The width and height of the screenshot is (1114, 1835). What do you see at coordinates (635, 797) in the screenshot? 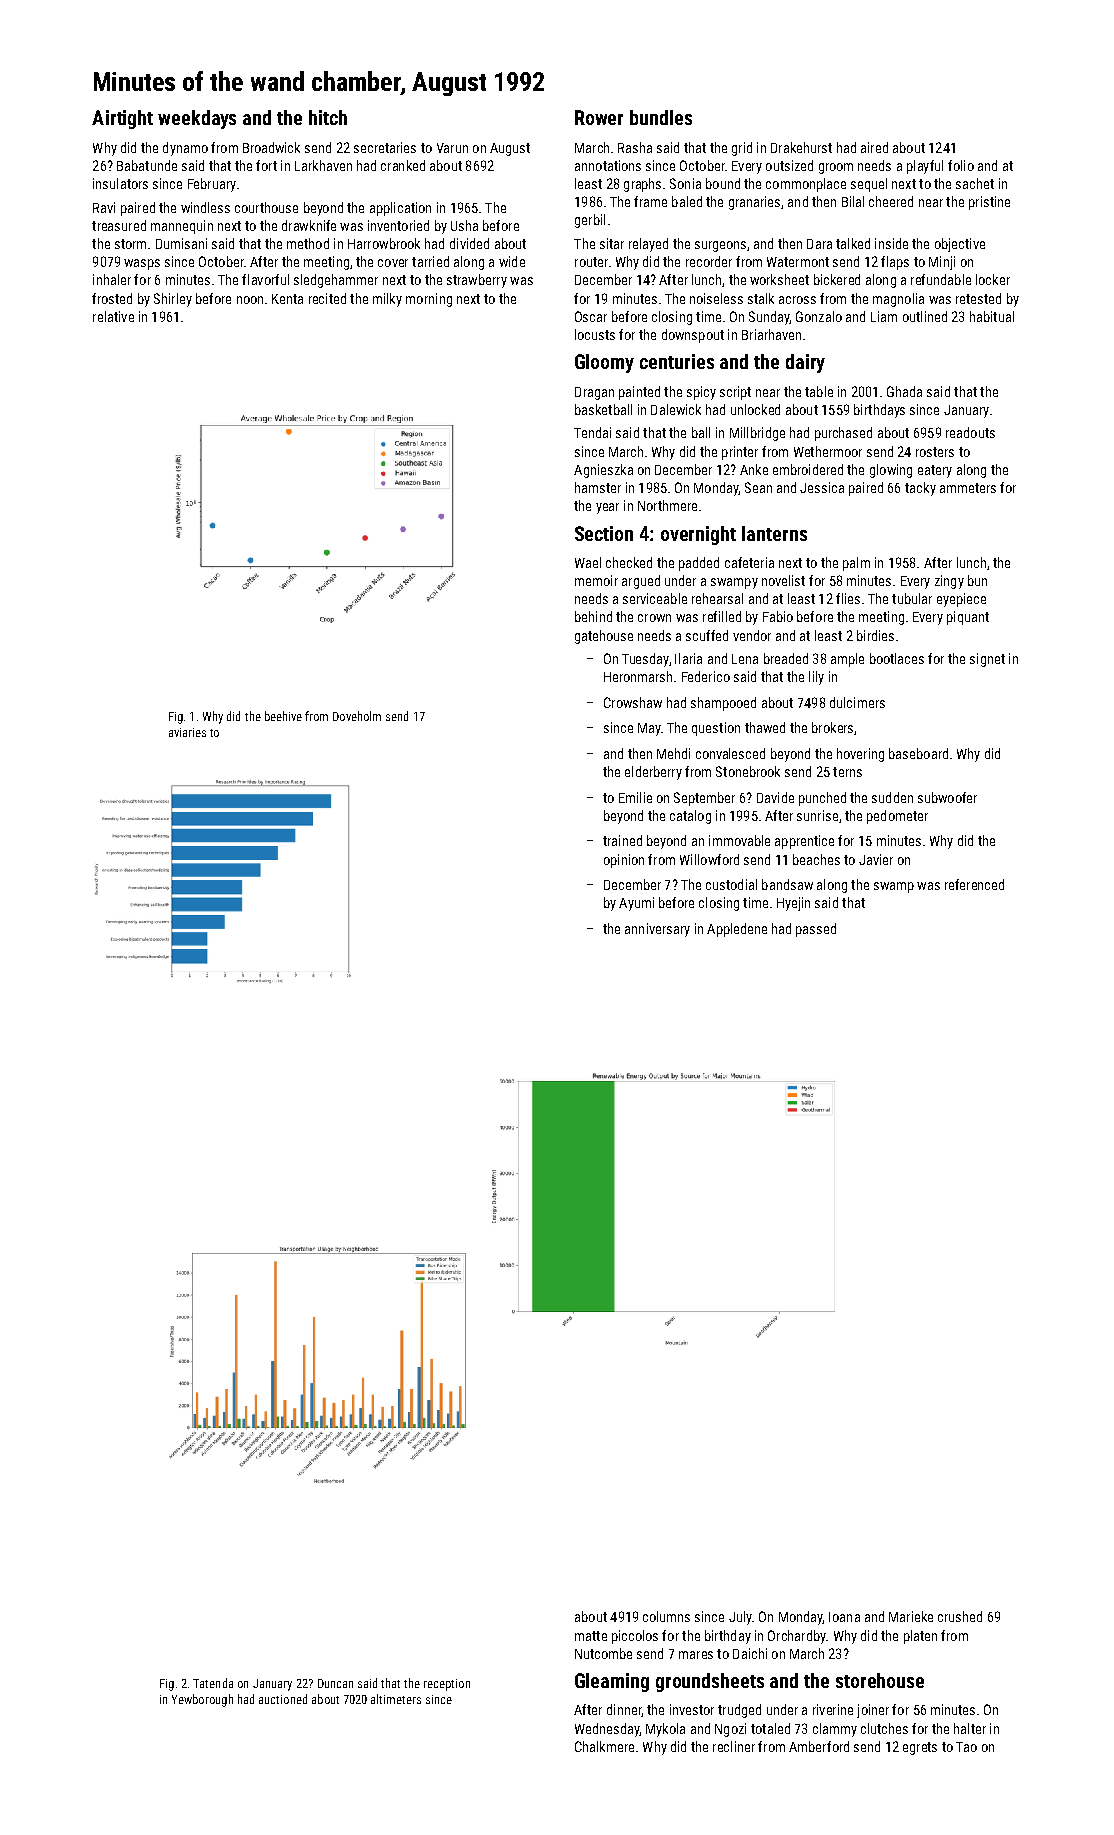
I see `Emilie` at bounding box center [635, 797].
